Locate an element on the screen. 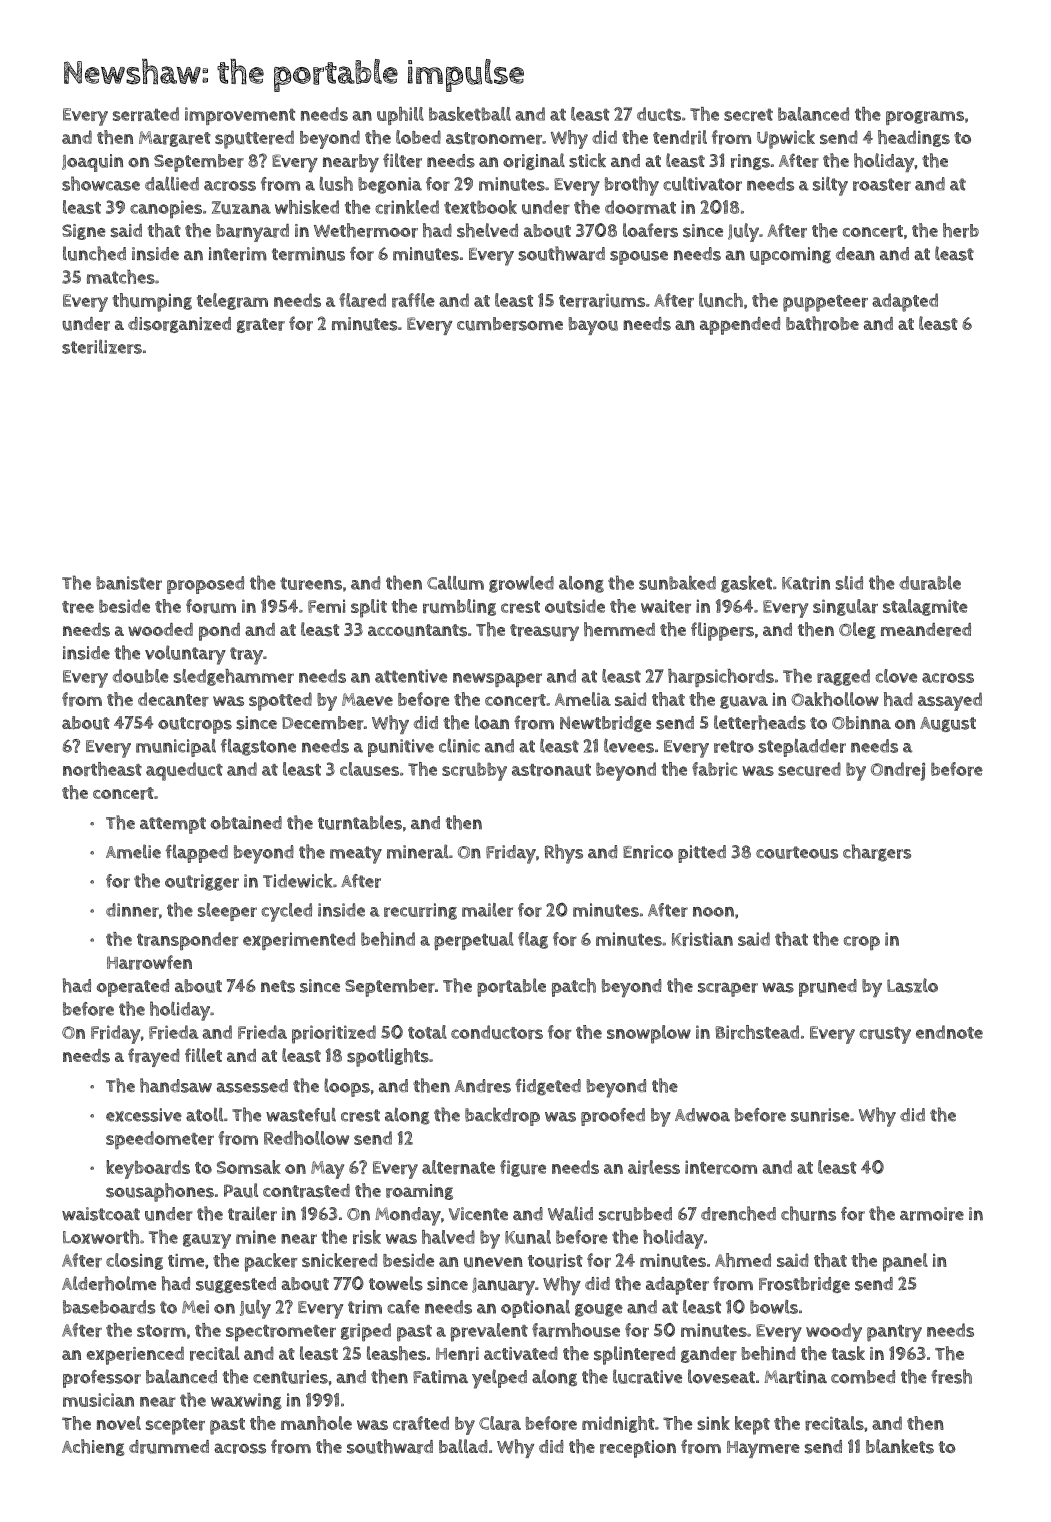 This screenshot has height=1522, width=1051. bayou is located at coordinates (593, 326).
